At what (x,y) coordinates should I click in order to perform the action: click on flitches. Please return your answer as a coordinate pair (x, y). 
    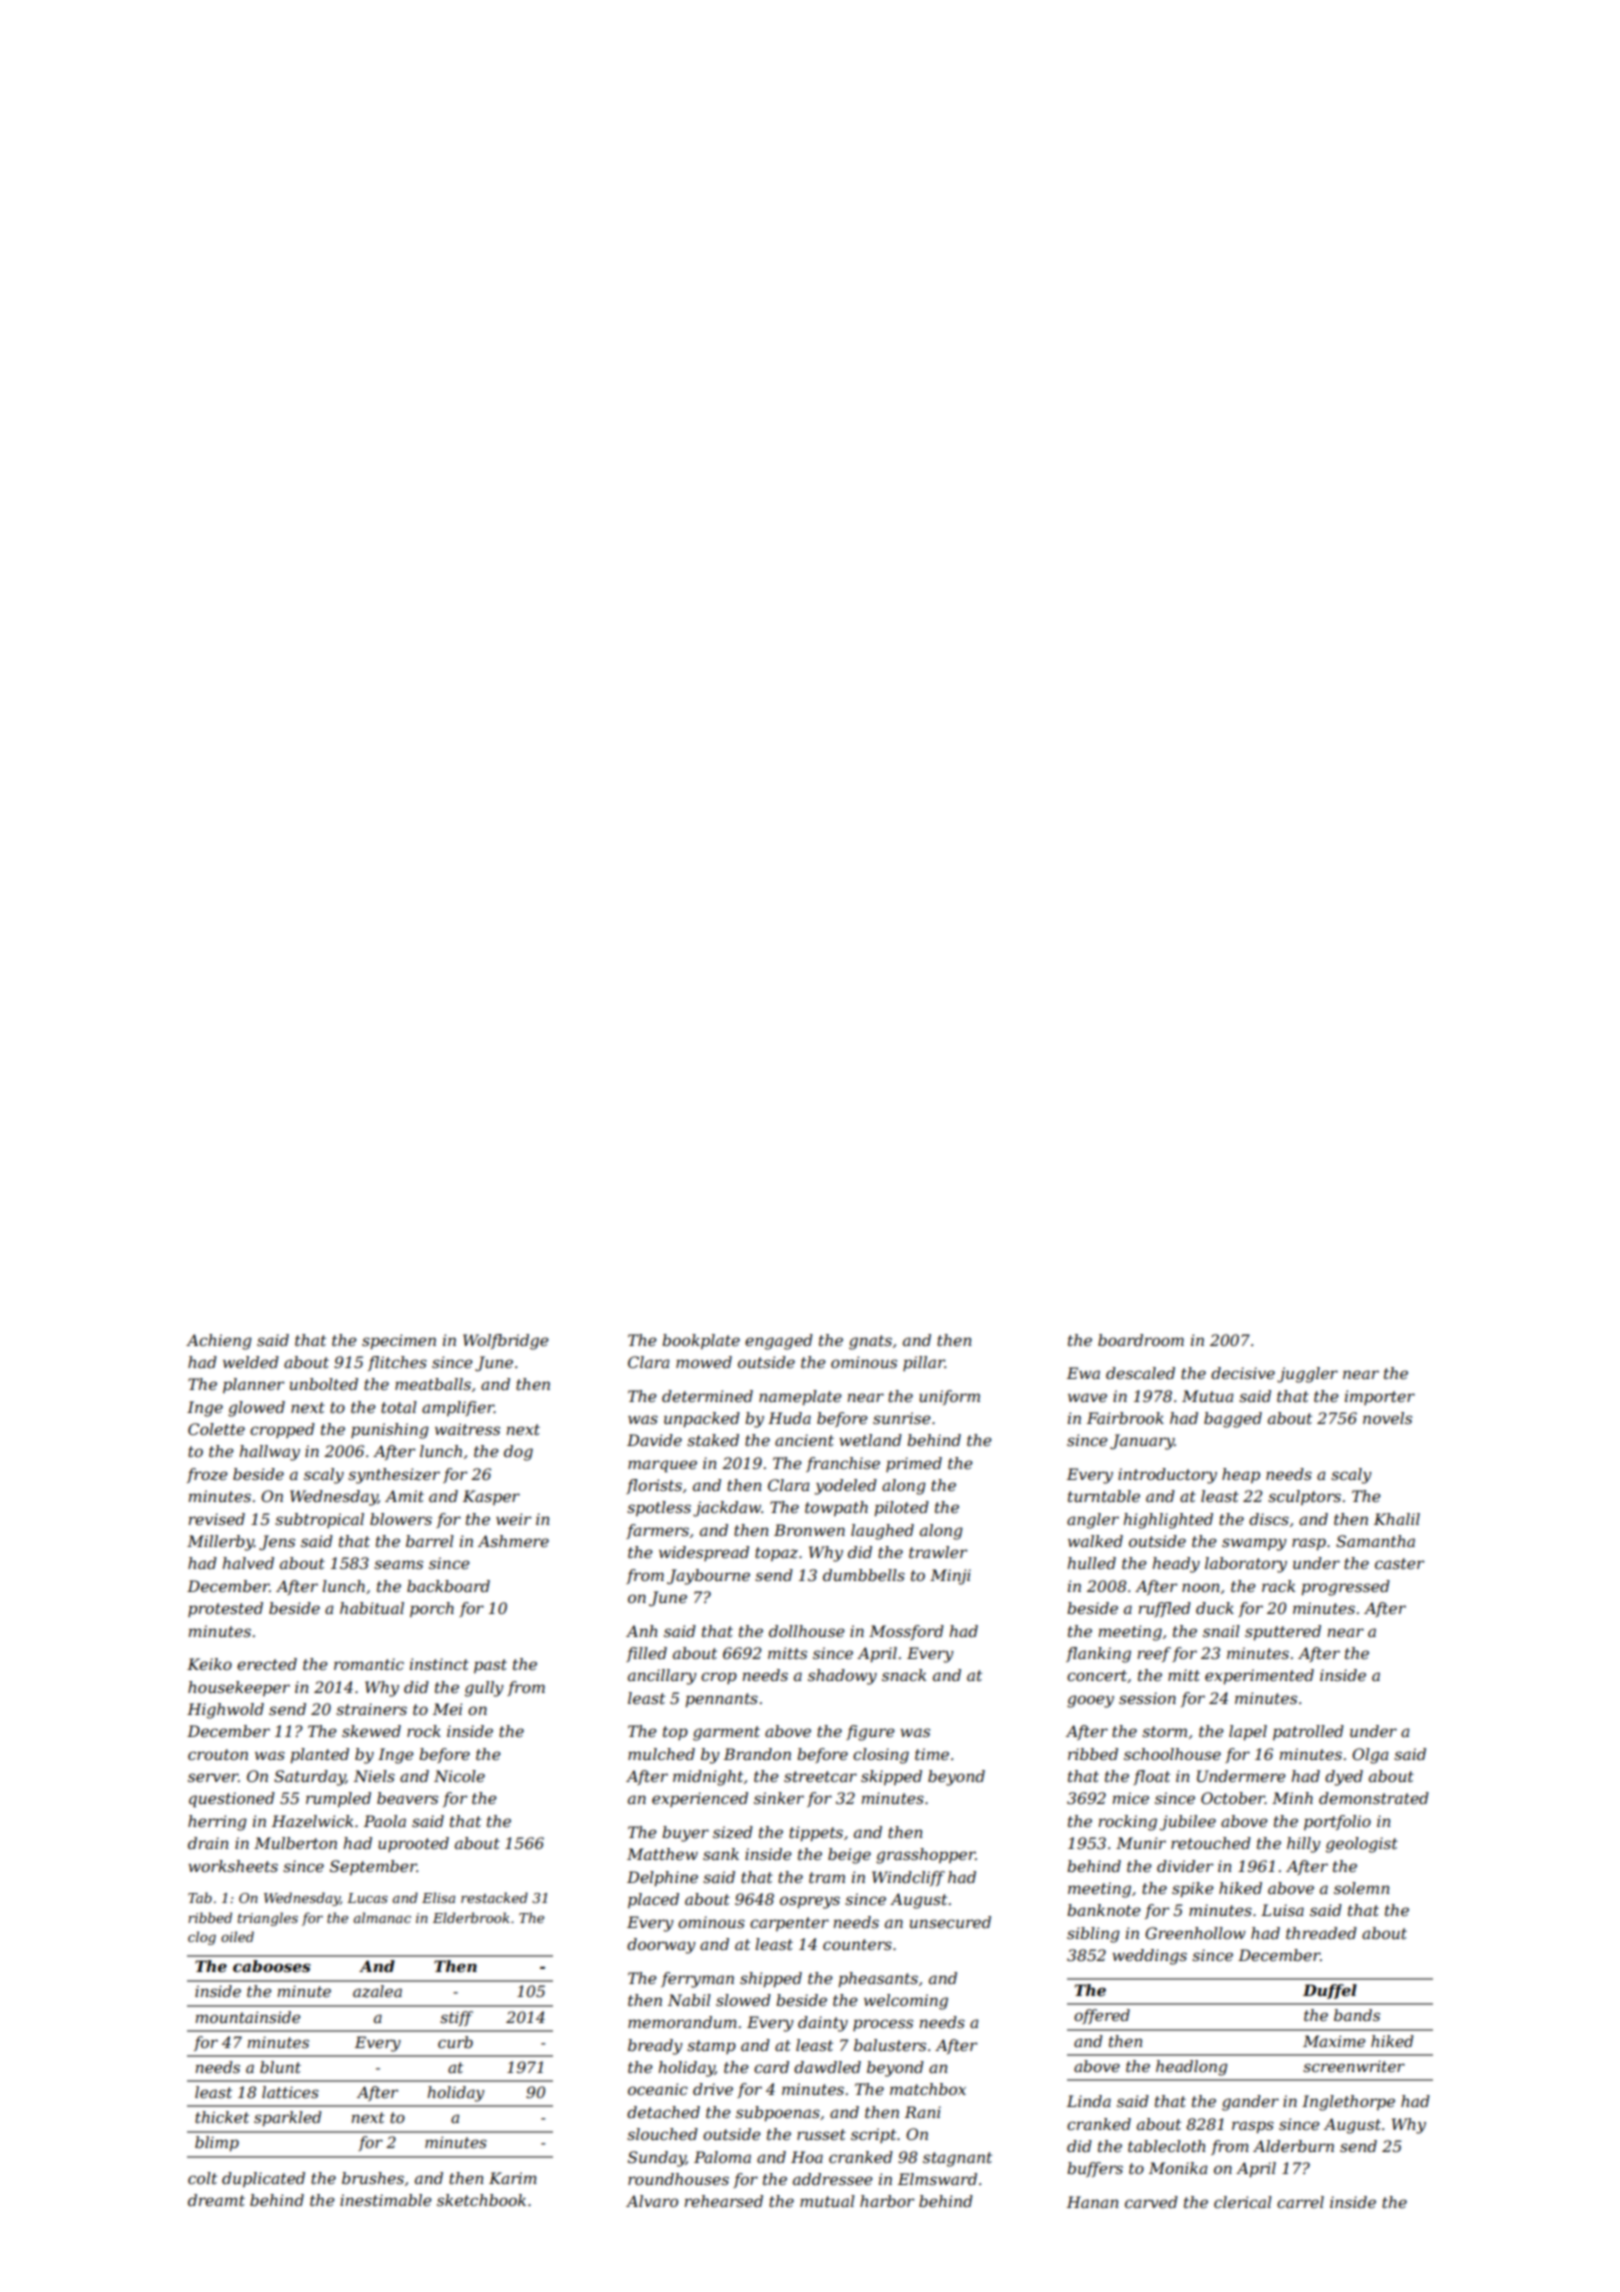
    Looking at the image, I should click on (397, 1363).
